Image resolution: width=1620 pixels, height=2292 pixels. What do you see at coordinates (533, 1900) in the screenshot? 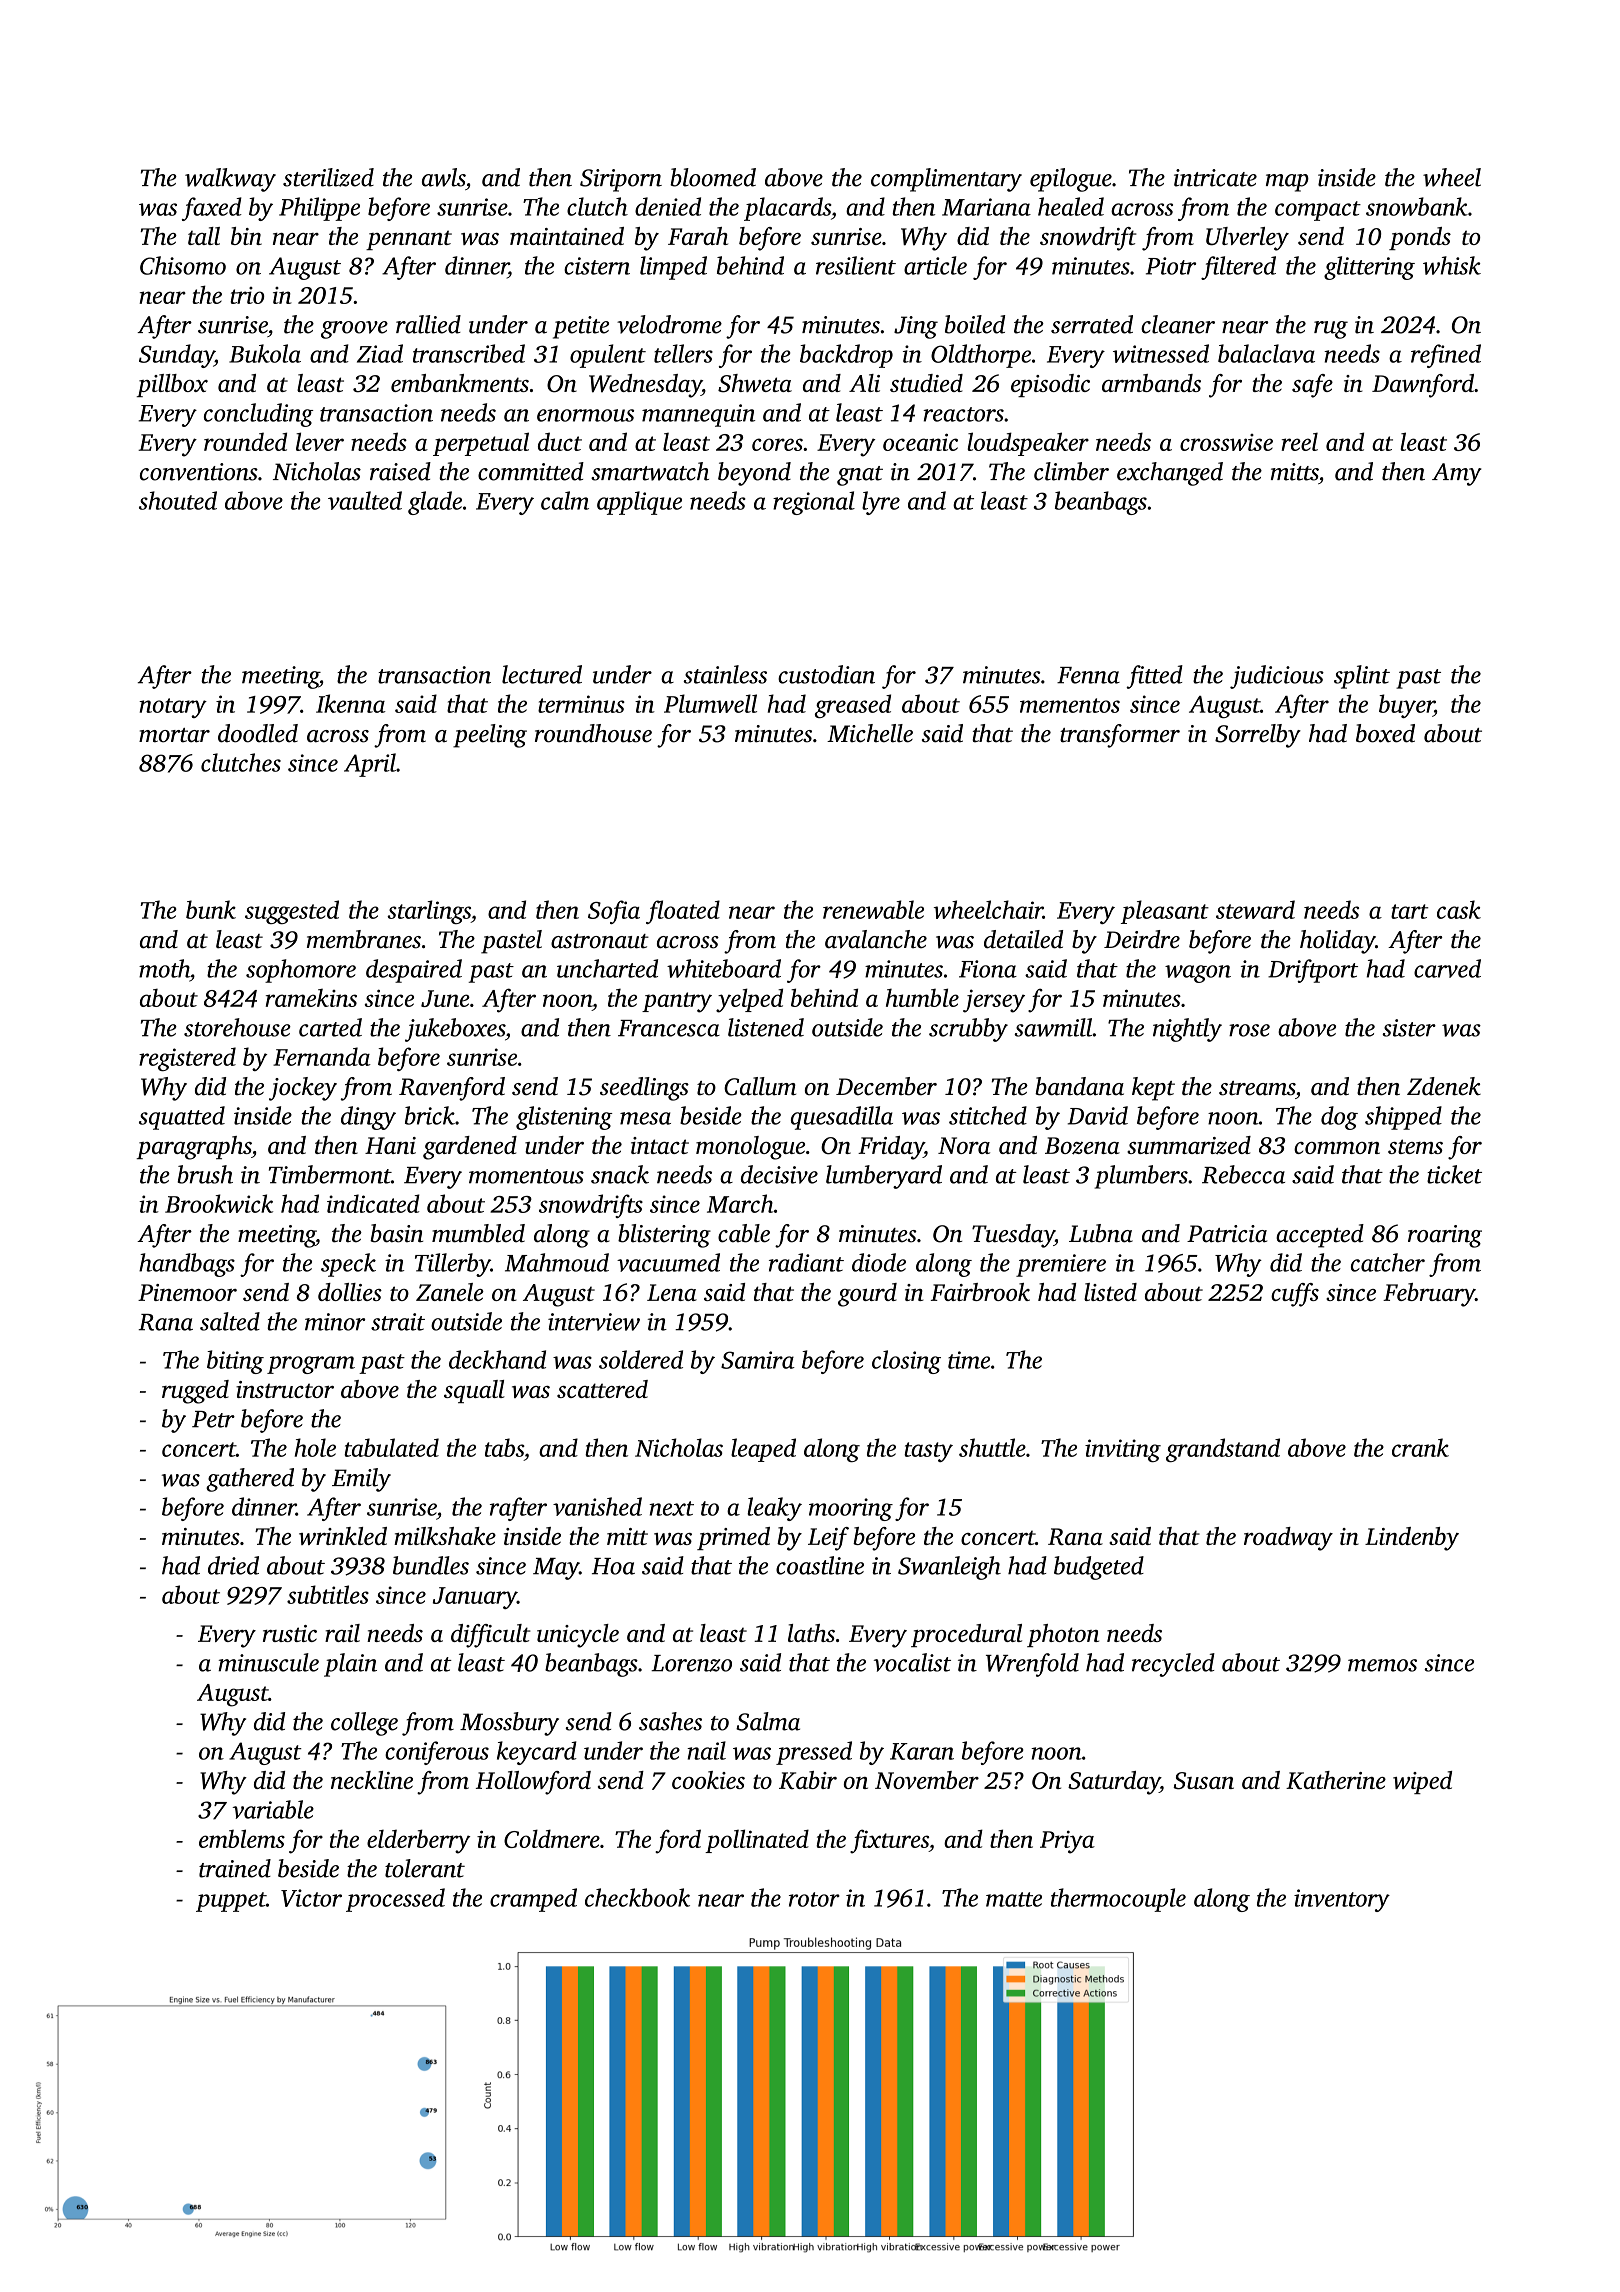
I see `cramped` at bounding box center [533, 1900].
